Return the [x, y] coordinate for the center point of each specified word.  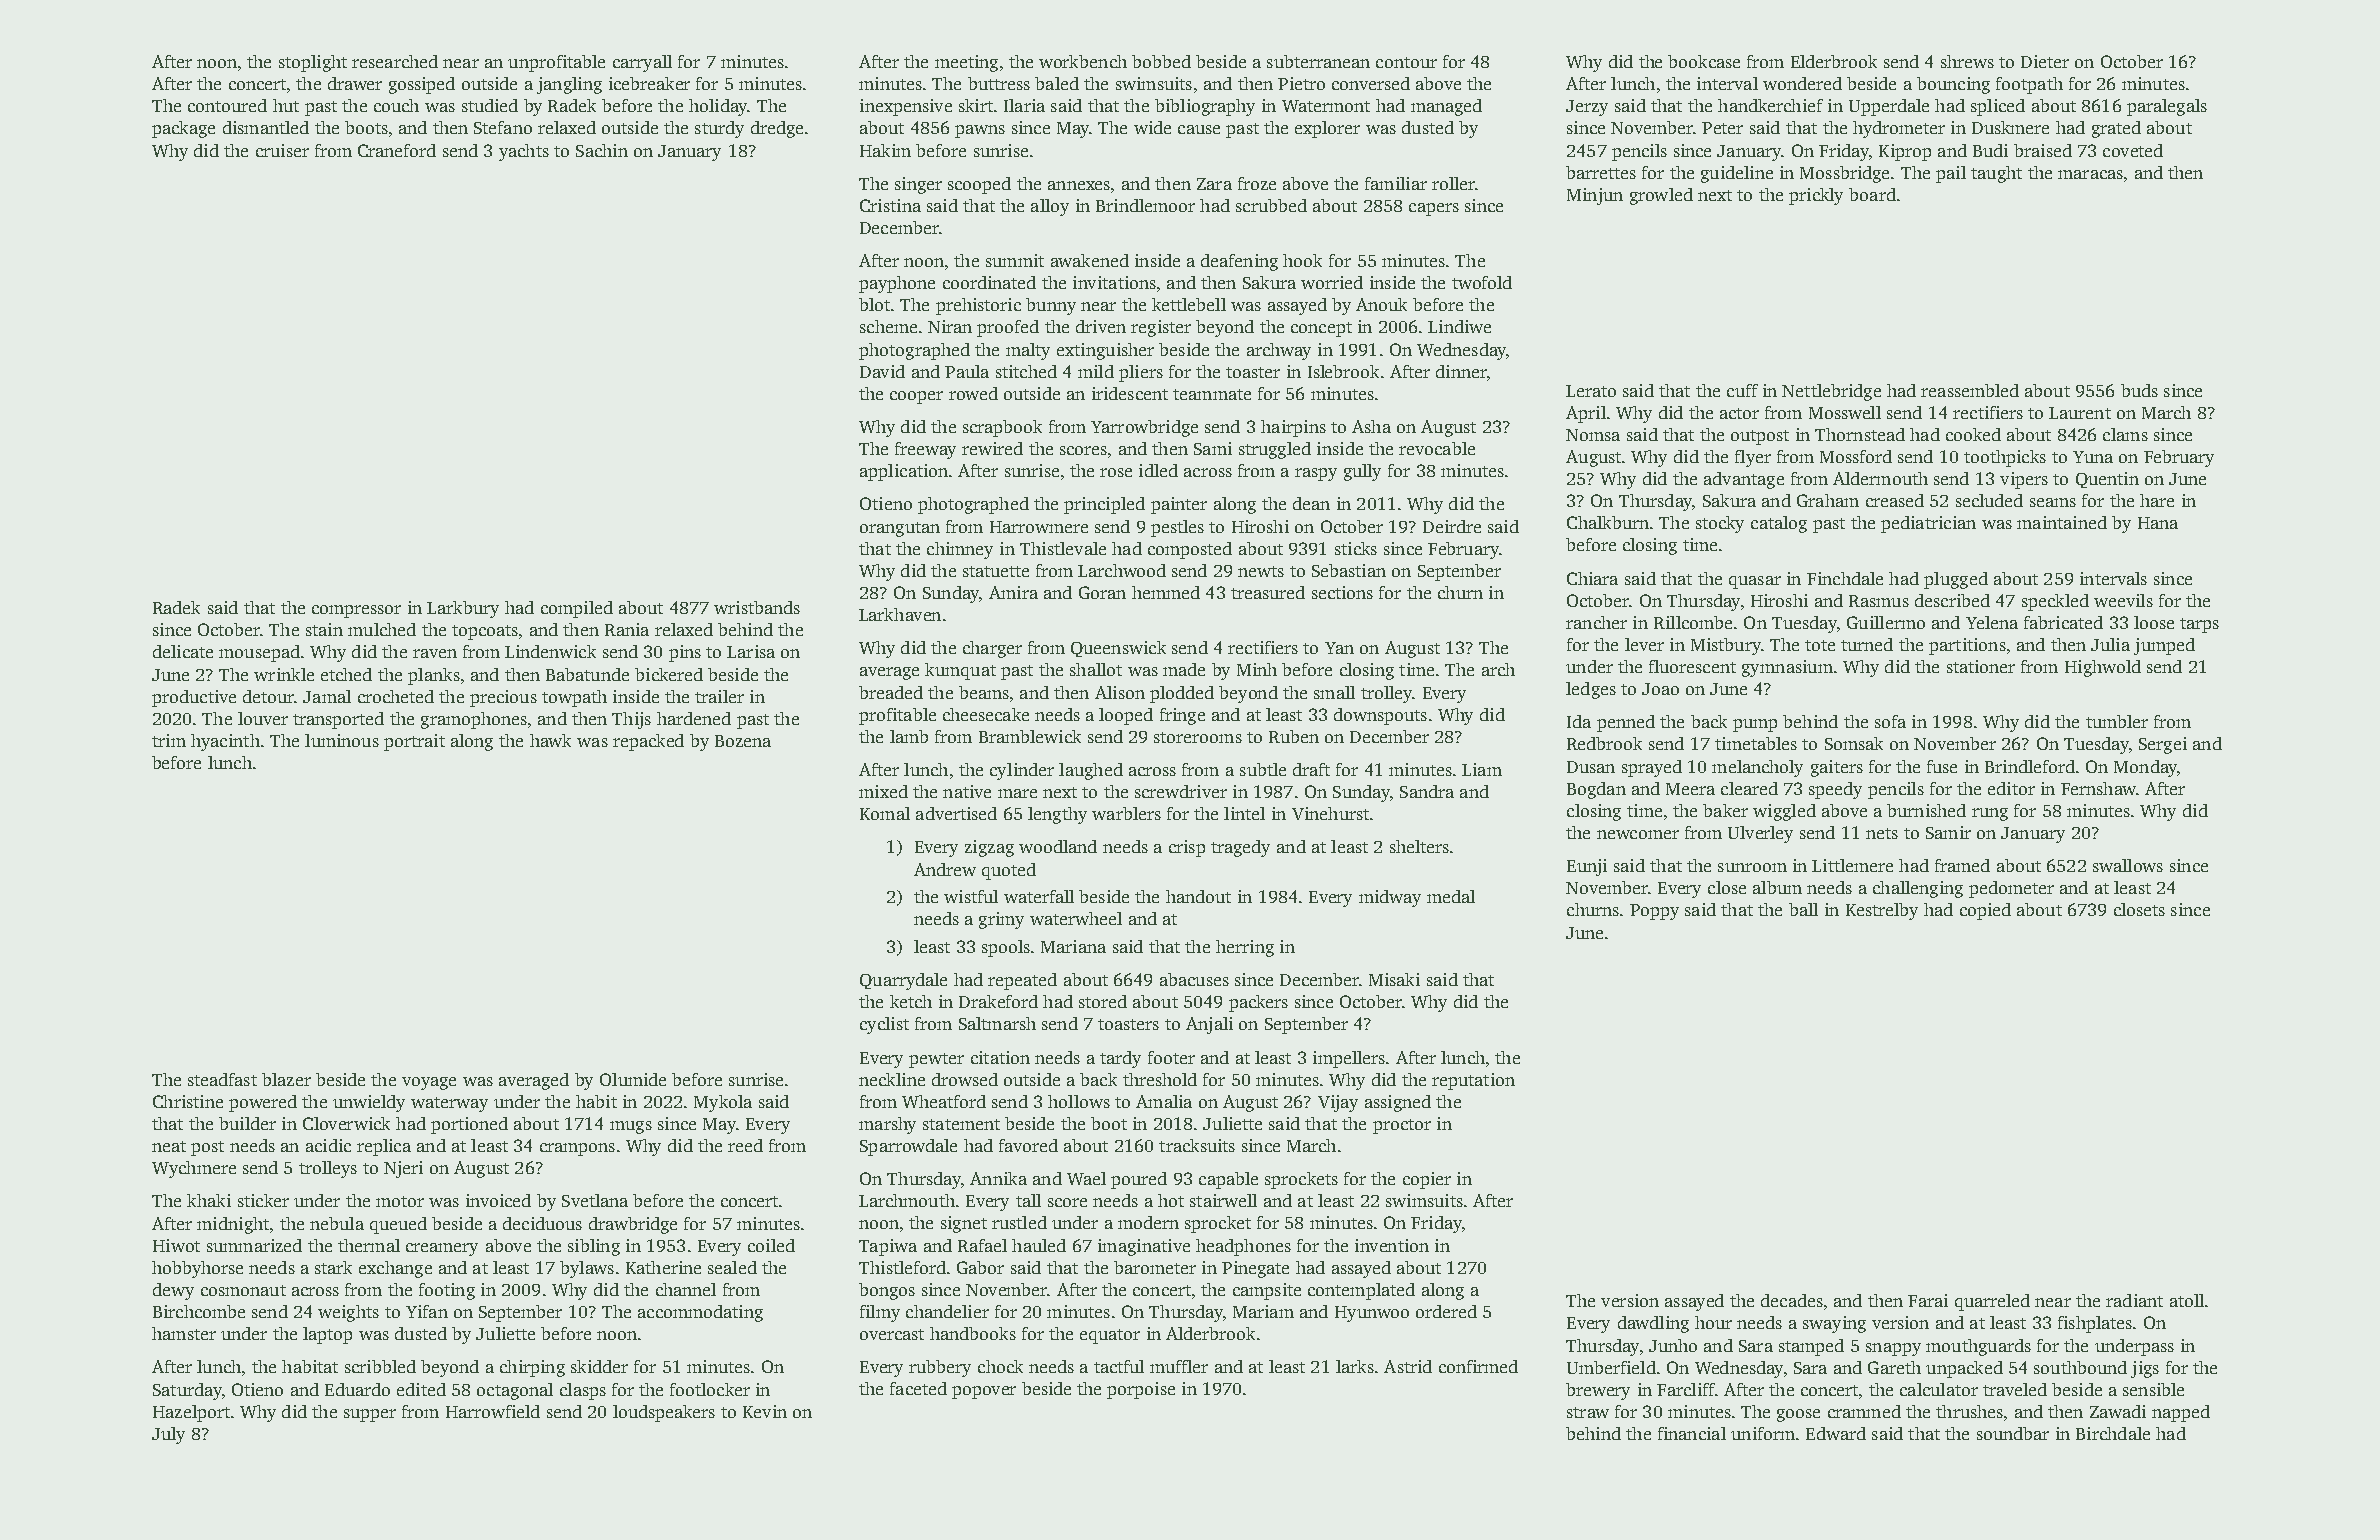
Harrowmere [1039, 527]
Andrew [945, 869]
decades [1792, 1300]
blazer [286, 1079]
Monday [2145, 768]
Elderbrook [1834, 61]
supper [370, 1415]
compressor [356, 611]
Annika [998, 1178]
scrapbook [1002, 428]
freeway [925, 450]
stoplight [313, 63]
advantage [1744, 480]
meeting [966, 63]
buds [2139, 390]
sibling [594, 1247]
